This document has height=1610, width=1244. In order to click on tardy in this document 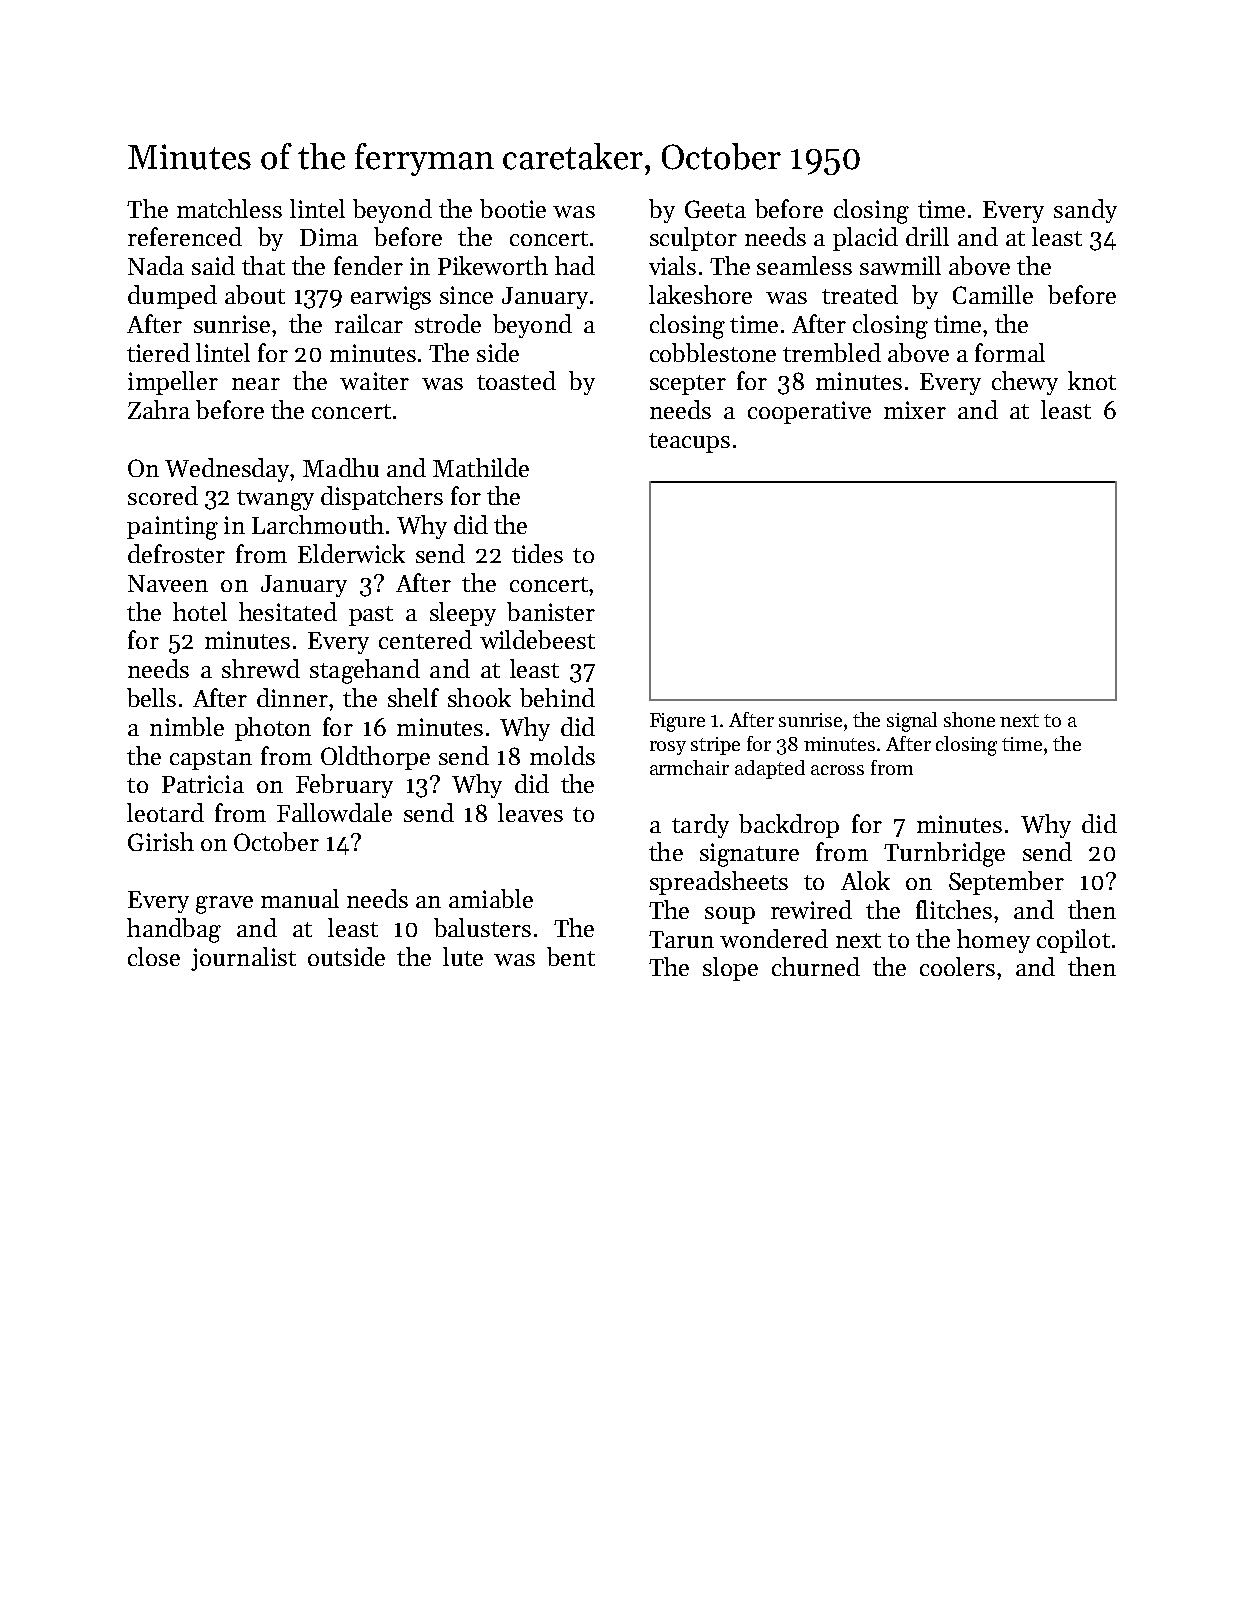, I will do `click(700, 826)`.
